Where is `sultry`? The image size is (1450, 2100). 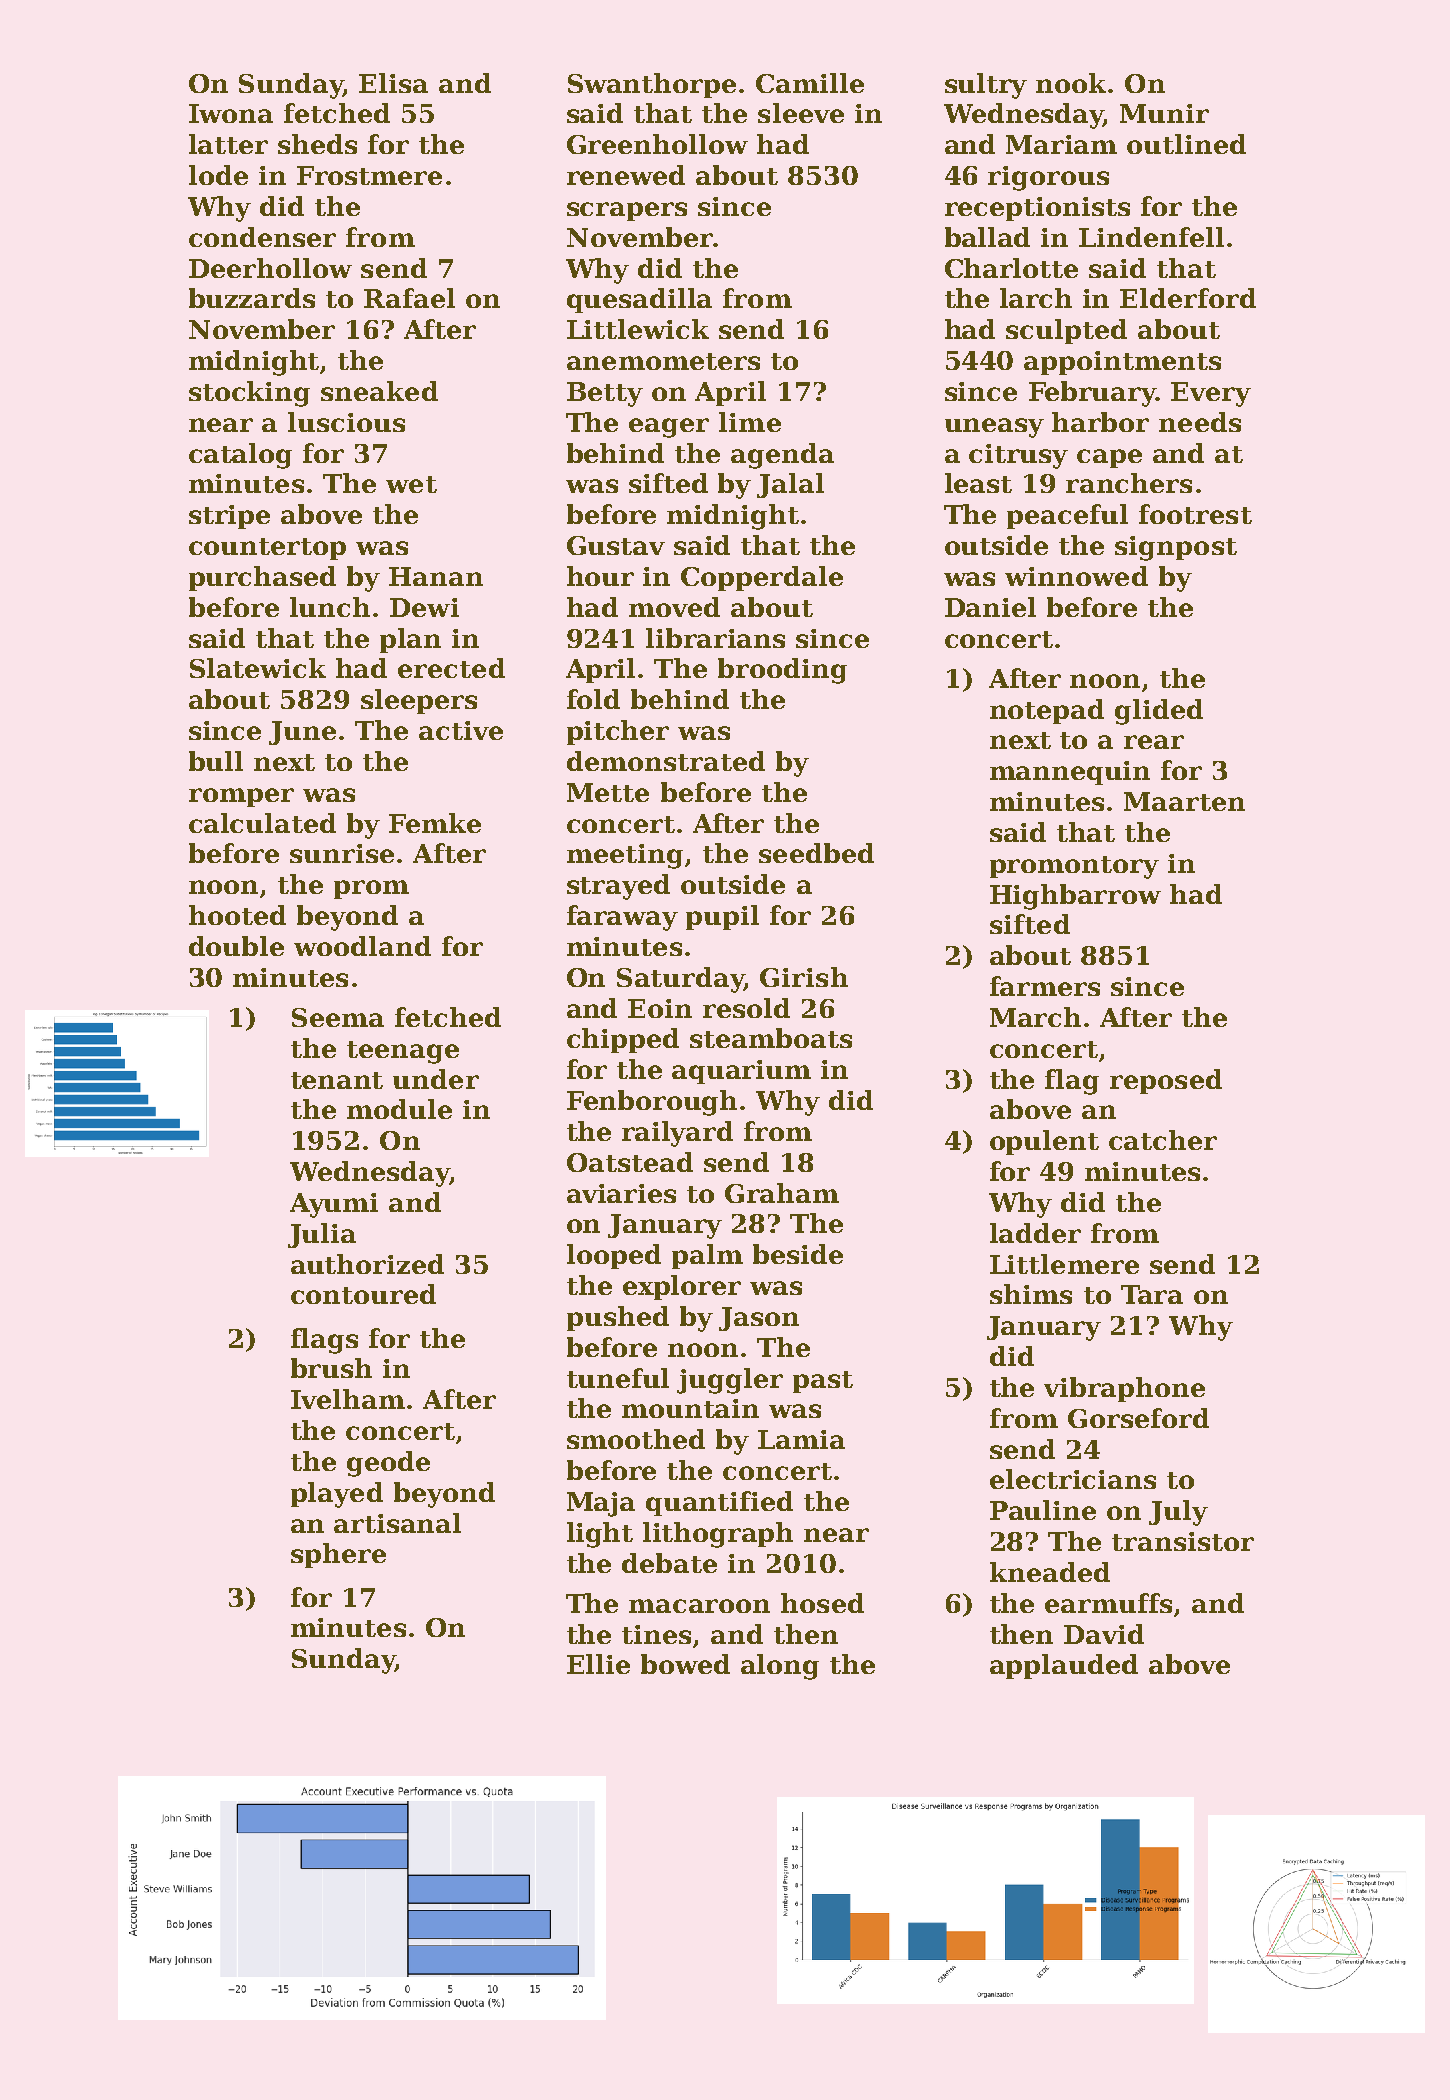
sultry is located at coordinates (986, 86).
